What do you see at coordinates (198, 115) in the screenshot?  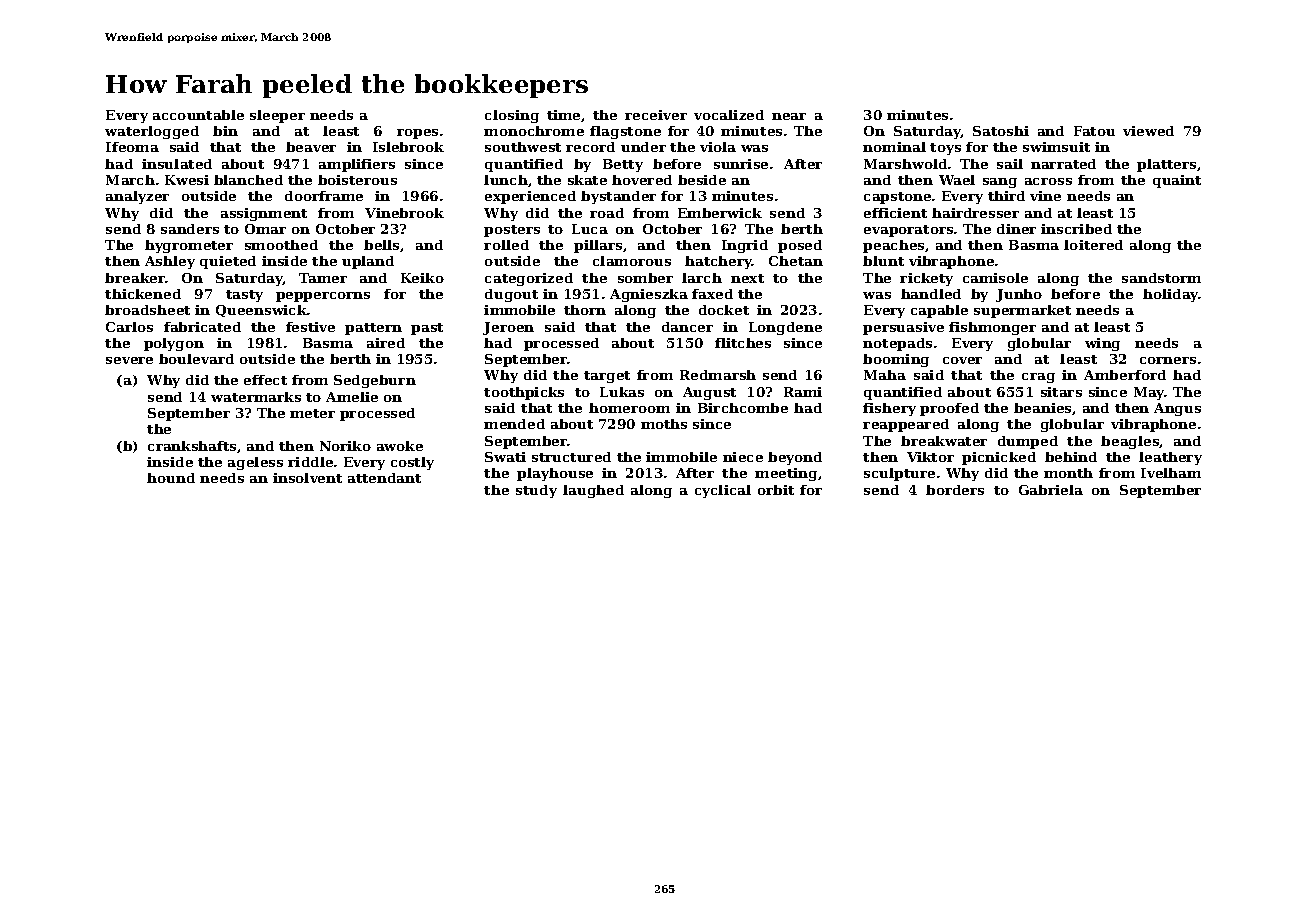 I see `accountable` at bounding box center [198, 115].
